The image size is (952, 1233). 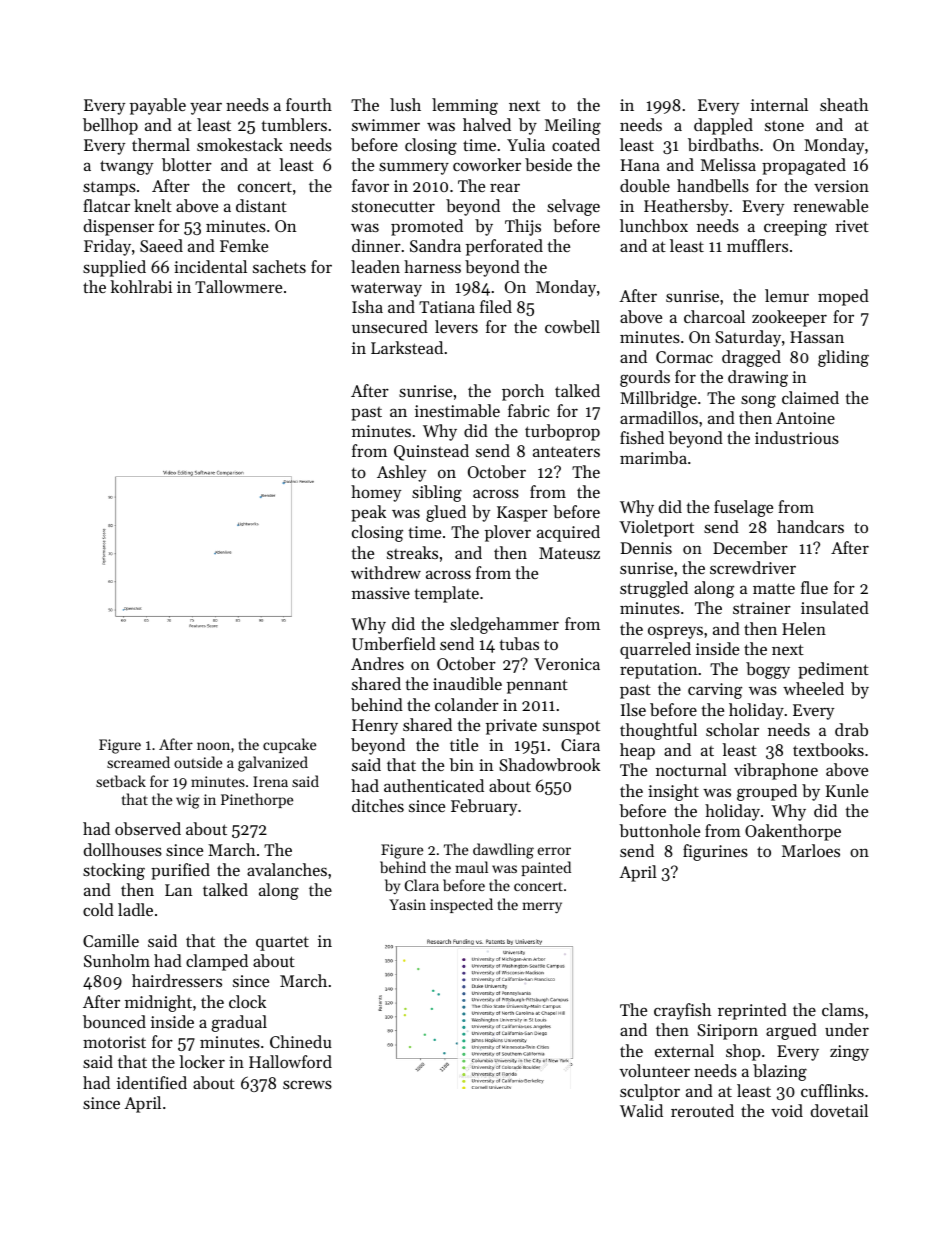 I want to click on kohlrabi, so click(x=141, y=286).
